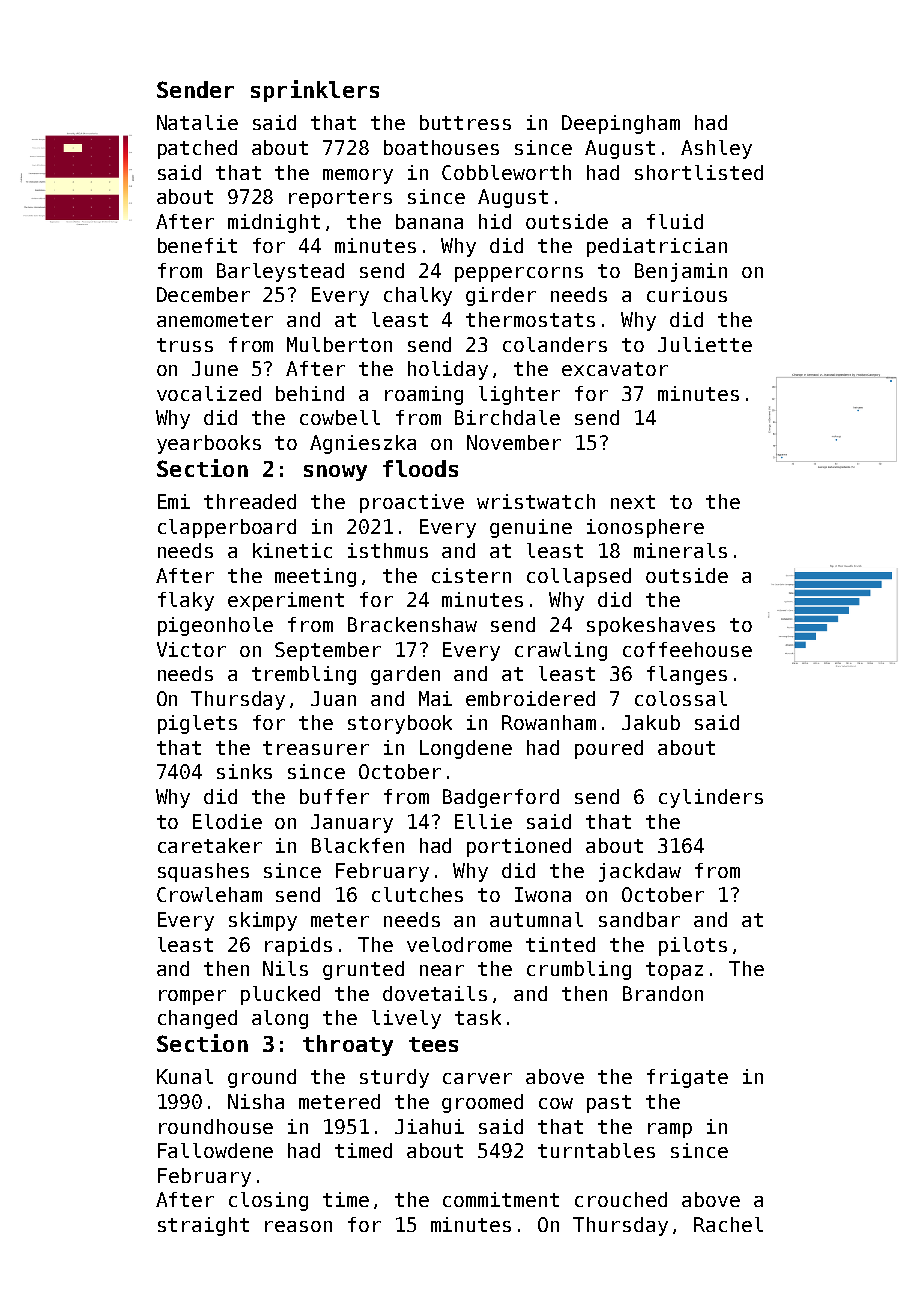 The image size is (924, 1311). Describe the element at coordinates (197, 245) in the image. I see `benefit` at that location.
